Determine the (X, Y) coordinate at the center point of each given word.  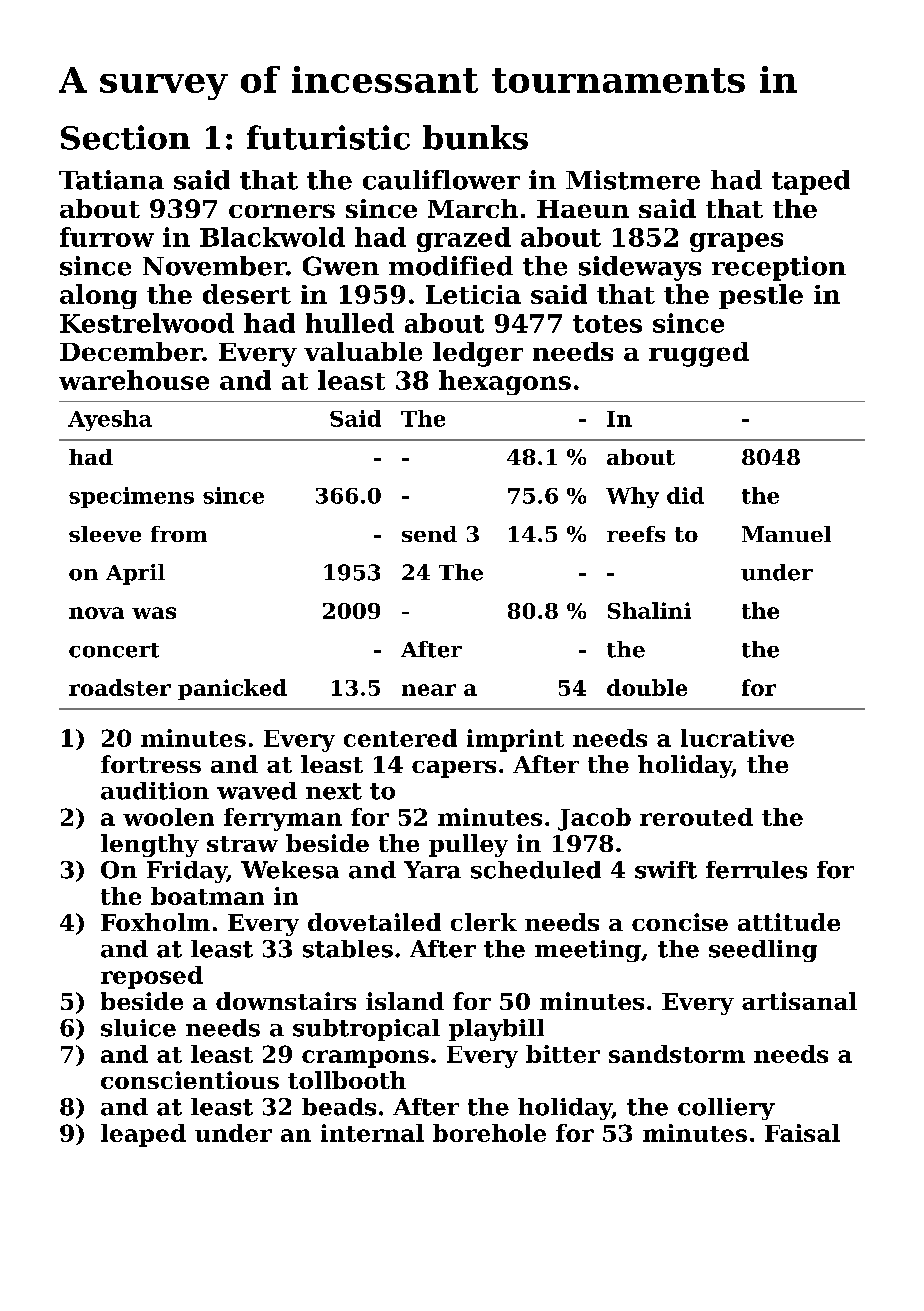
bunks (475, 137)
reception (779, 268)
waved (257, 791)
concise (680, 922)
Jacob (594, 819)
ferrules (756, 870)
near (429, 690)
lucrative (737, 738)
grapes (736, 242)
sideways (640, 268)
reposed (152, 977)
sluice (138, 1028)
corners (282, 211)
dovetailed (374, 922)
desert (247, 294)
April (135, 574)
